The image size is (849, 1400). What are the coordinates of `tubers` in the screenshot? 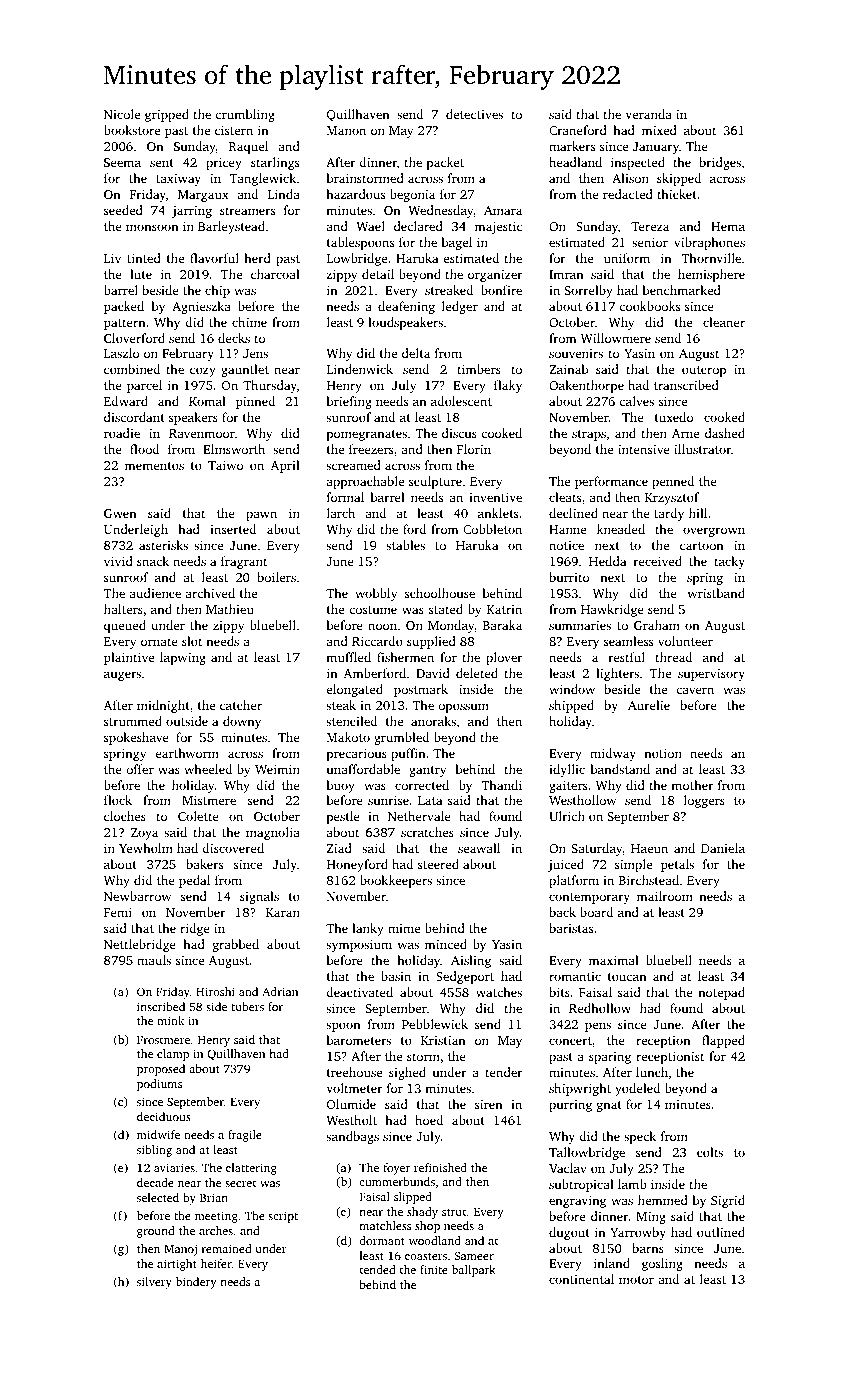 It's located at (247, 1006).
